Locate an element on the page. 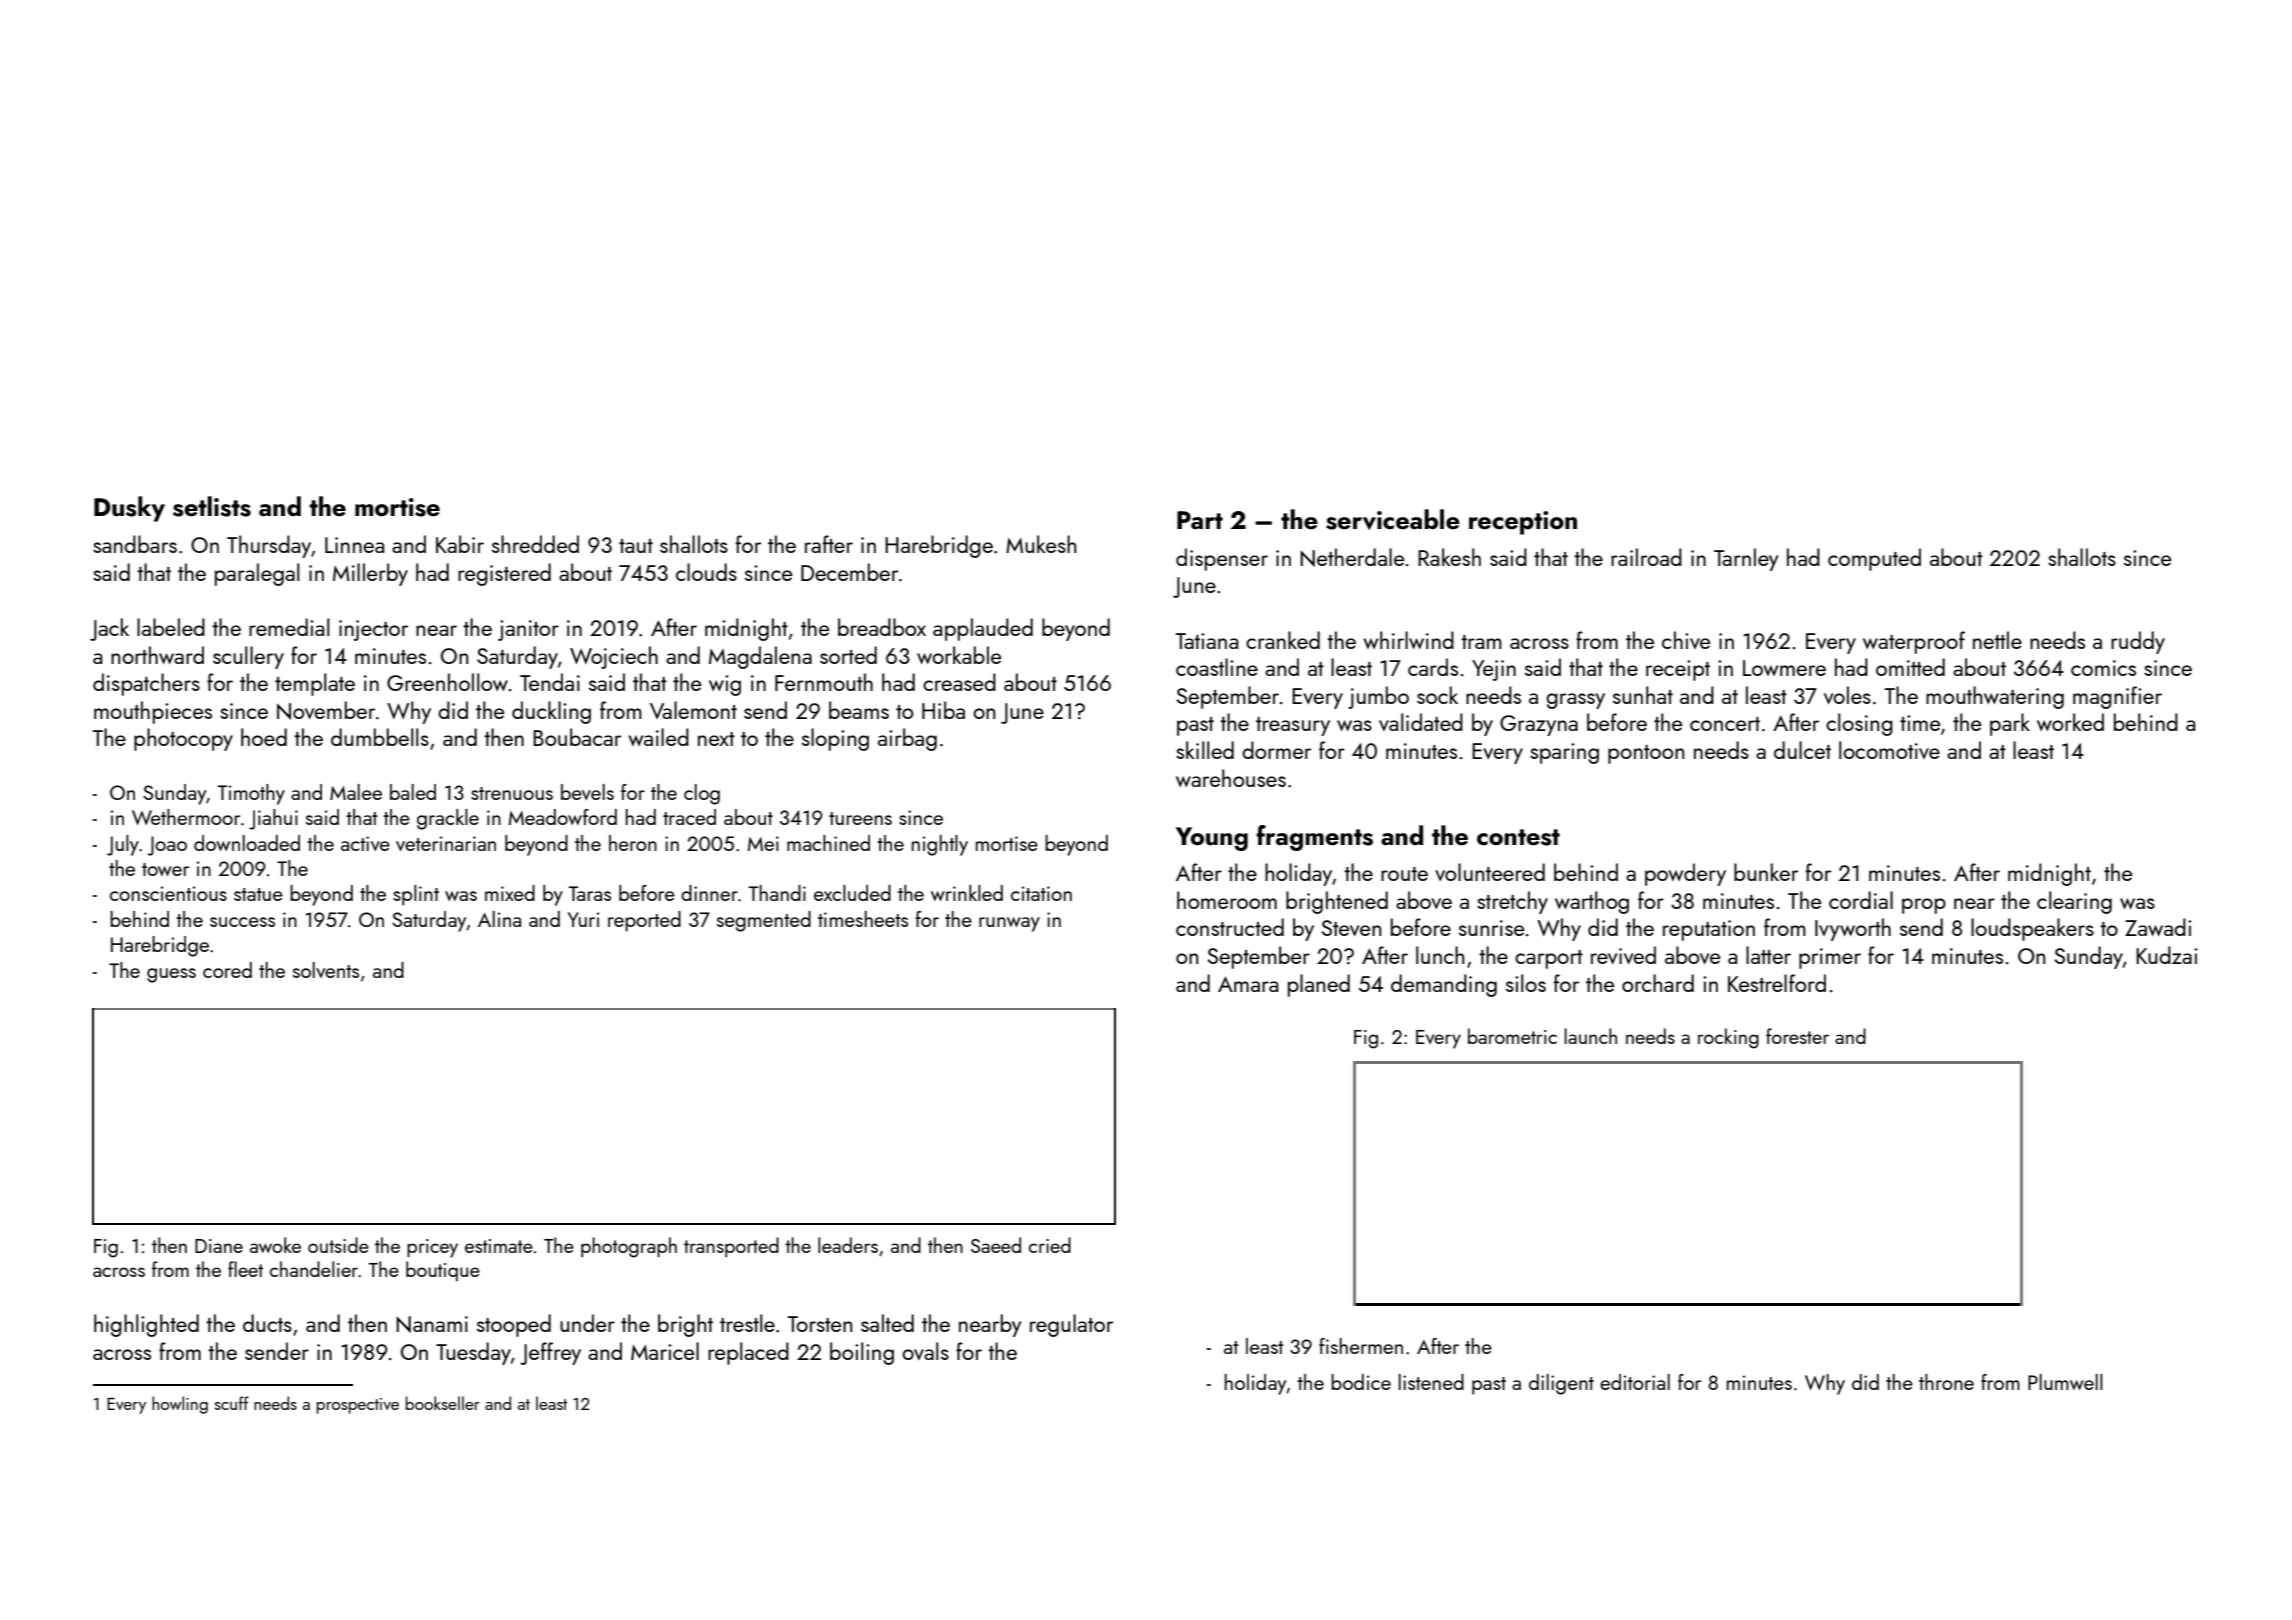 This page has width=2292, height=1620. Nanami is located at coordinates (432, 1324).
